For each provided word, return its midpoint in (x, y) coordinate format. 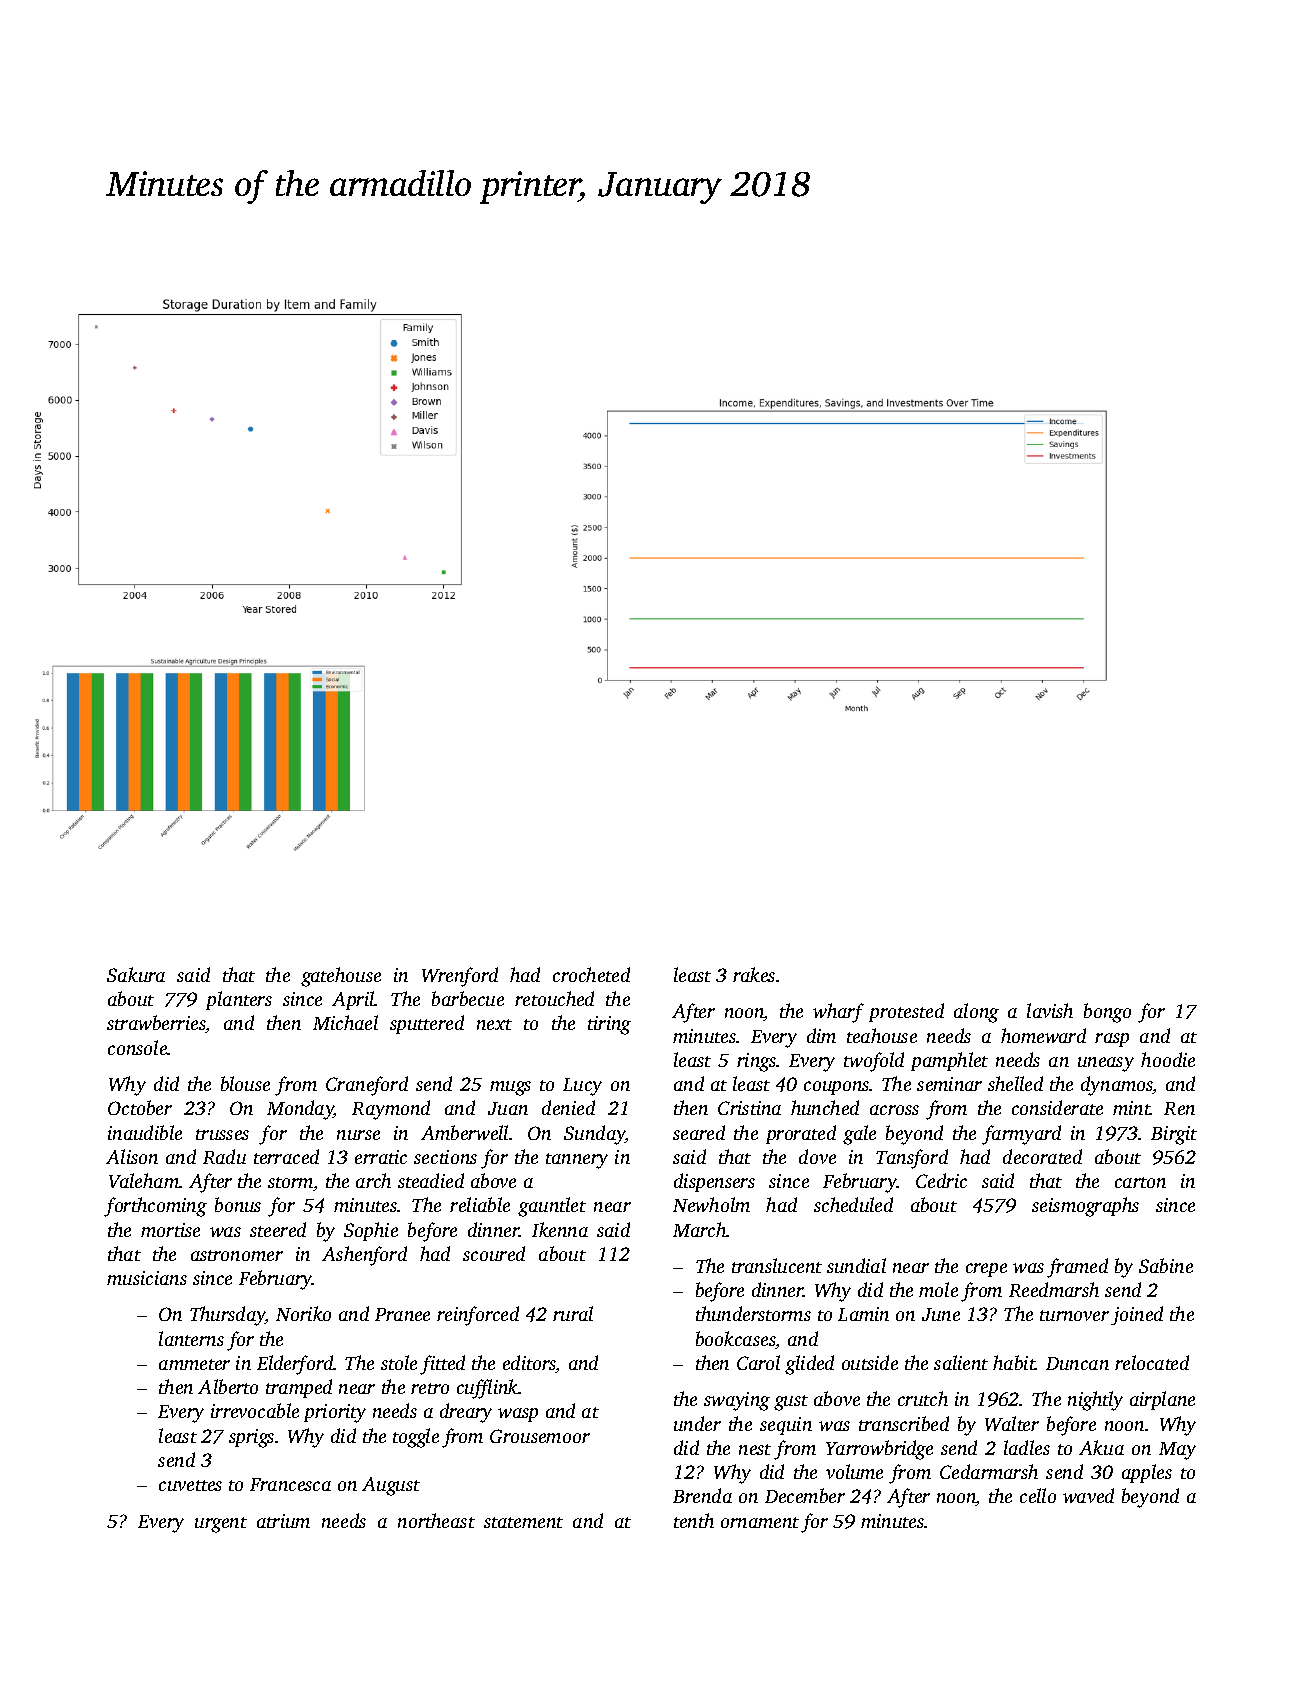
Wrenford (460, 977)
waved (1088, 1495)
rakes (754, 974)
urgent (221, 1525)
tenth (694, 1520)
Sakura (136, 974)
